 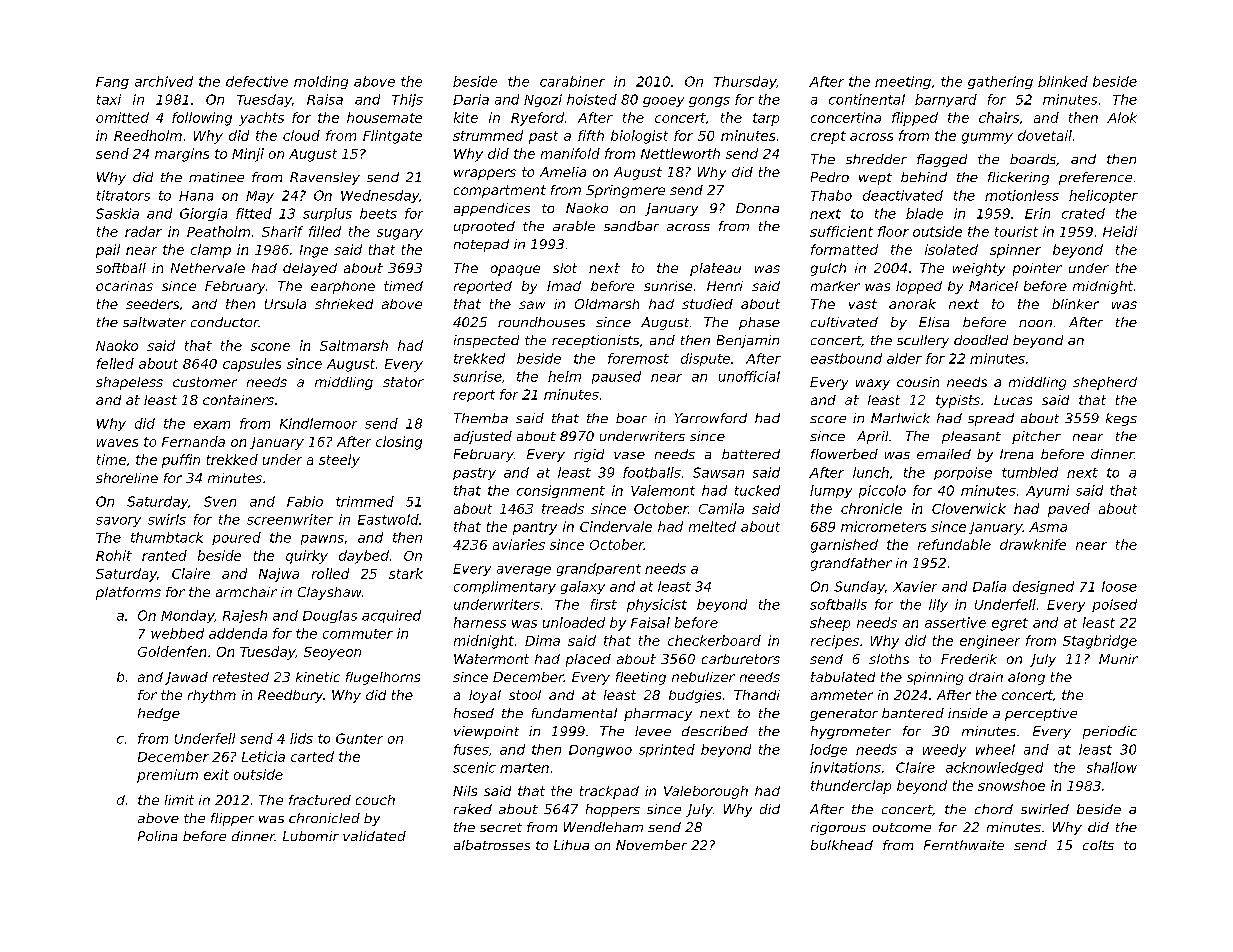 I want to click on drawknife, so click(x=1033, y=544).
